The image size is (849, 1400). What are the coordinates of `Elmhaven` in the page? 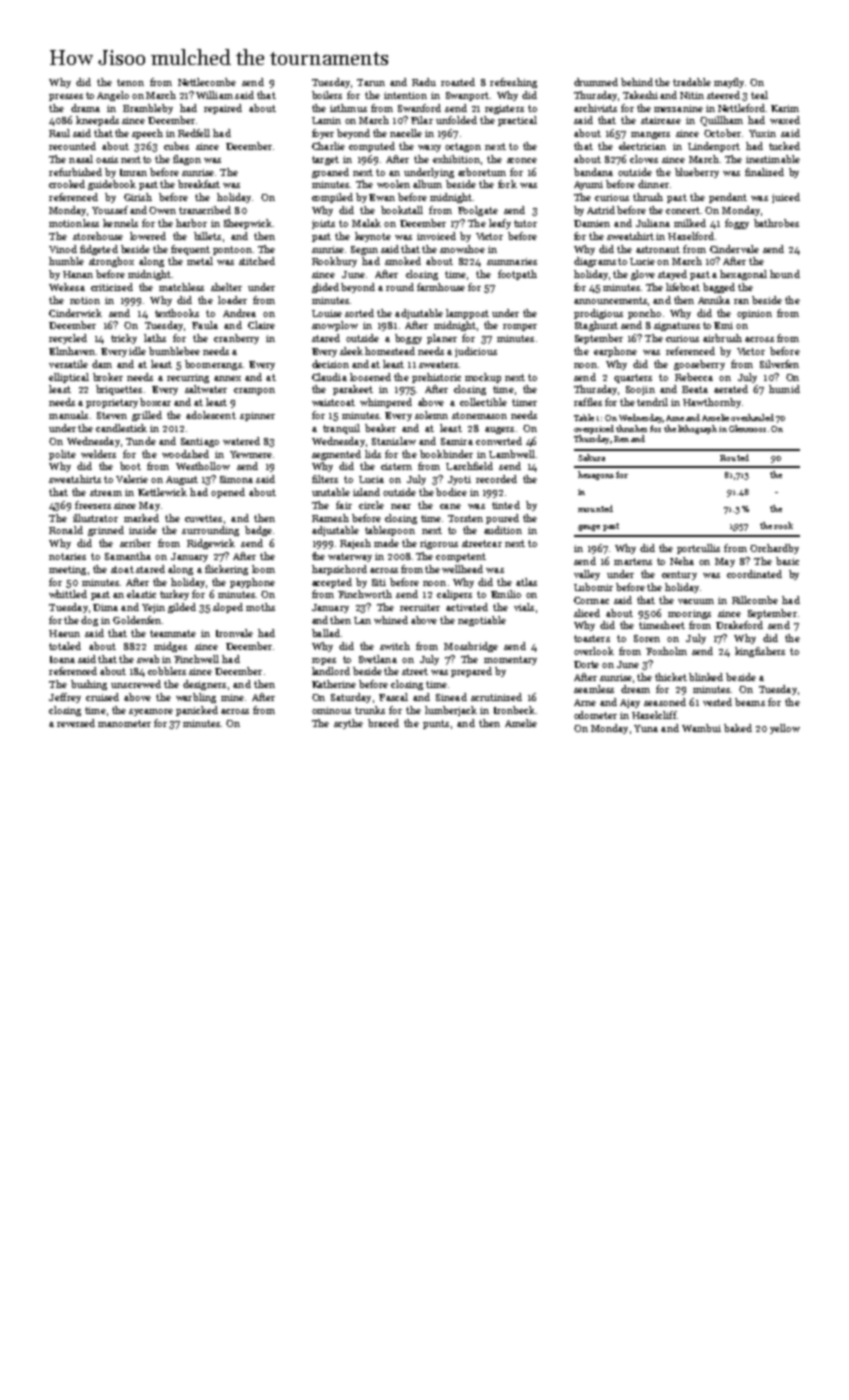 It's located at (72, 351).
